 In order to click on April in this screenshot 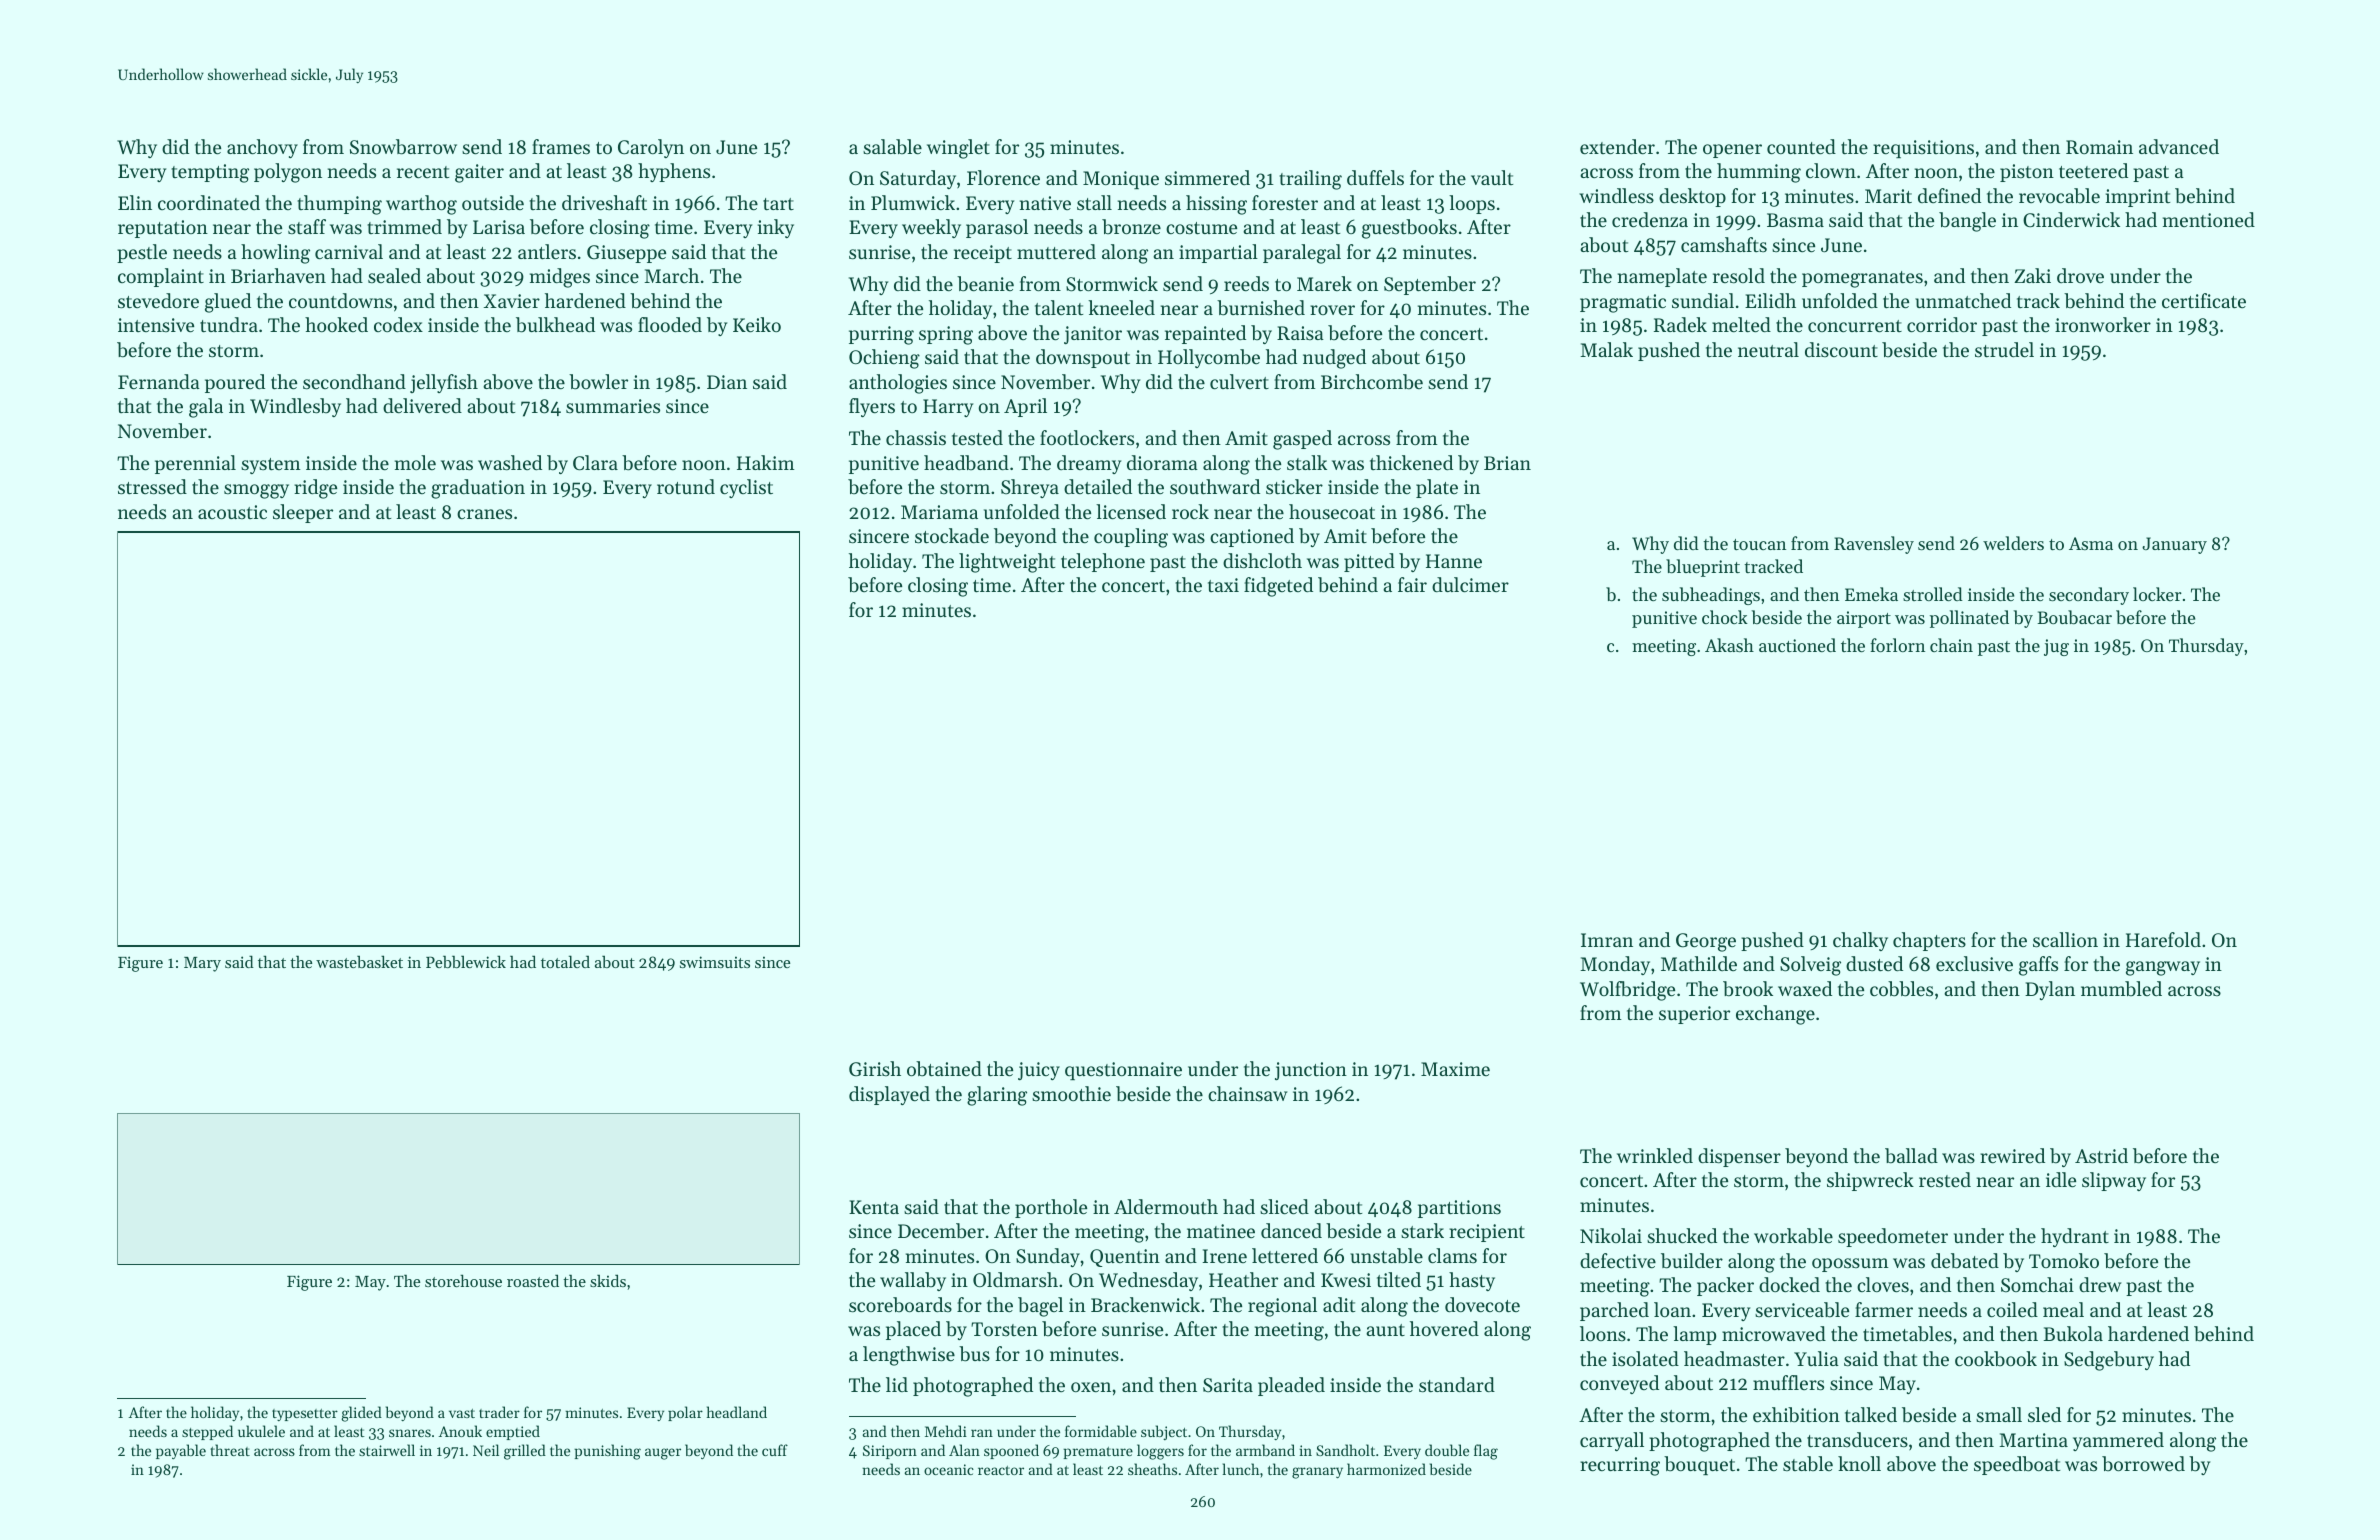, I will do `click(1025, 407)`.
